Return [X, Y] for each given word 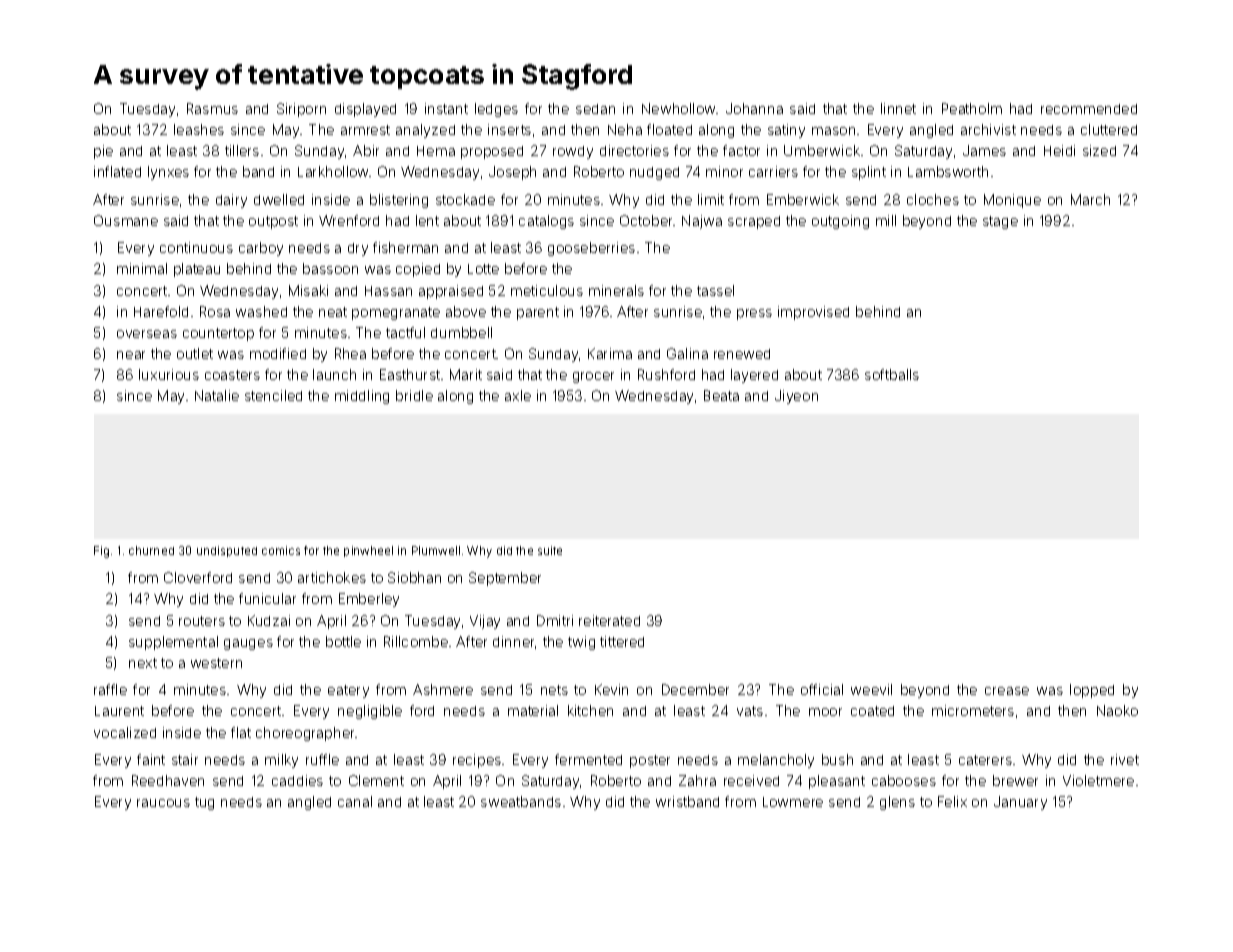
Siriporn [301, 110]
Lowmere [793, 802]
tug [204, 803]
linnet [898, 108]
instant [446, 108]
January [1020, 803]
